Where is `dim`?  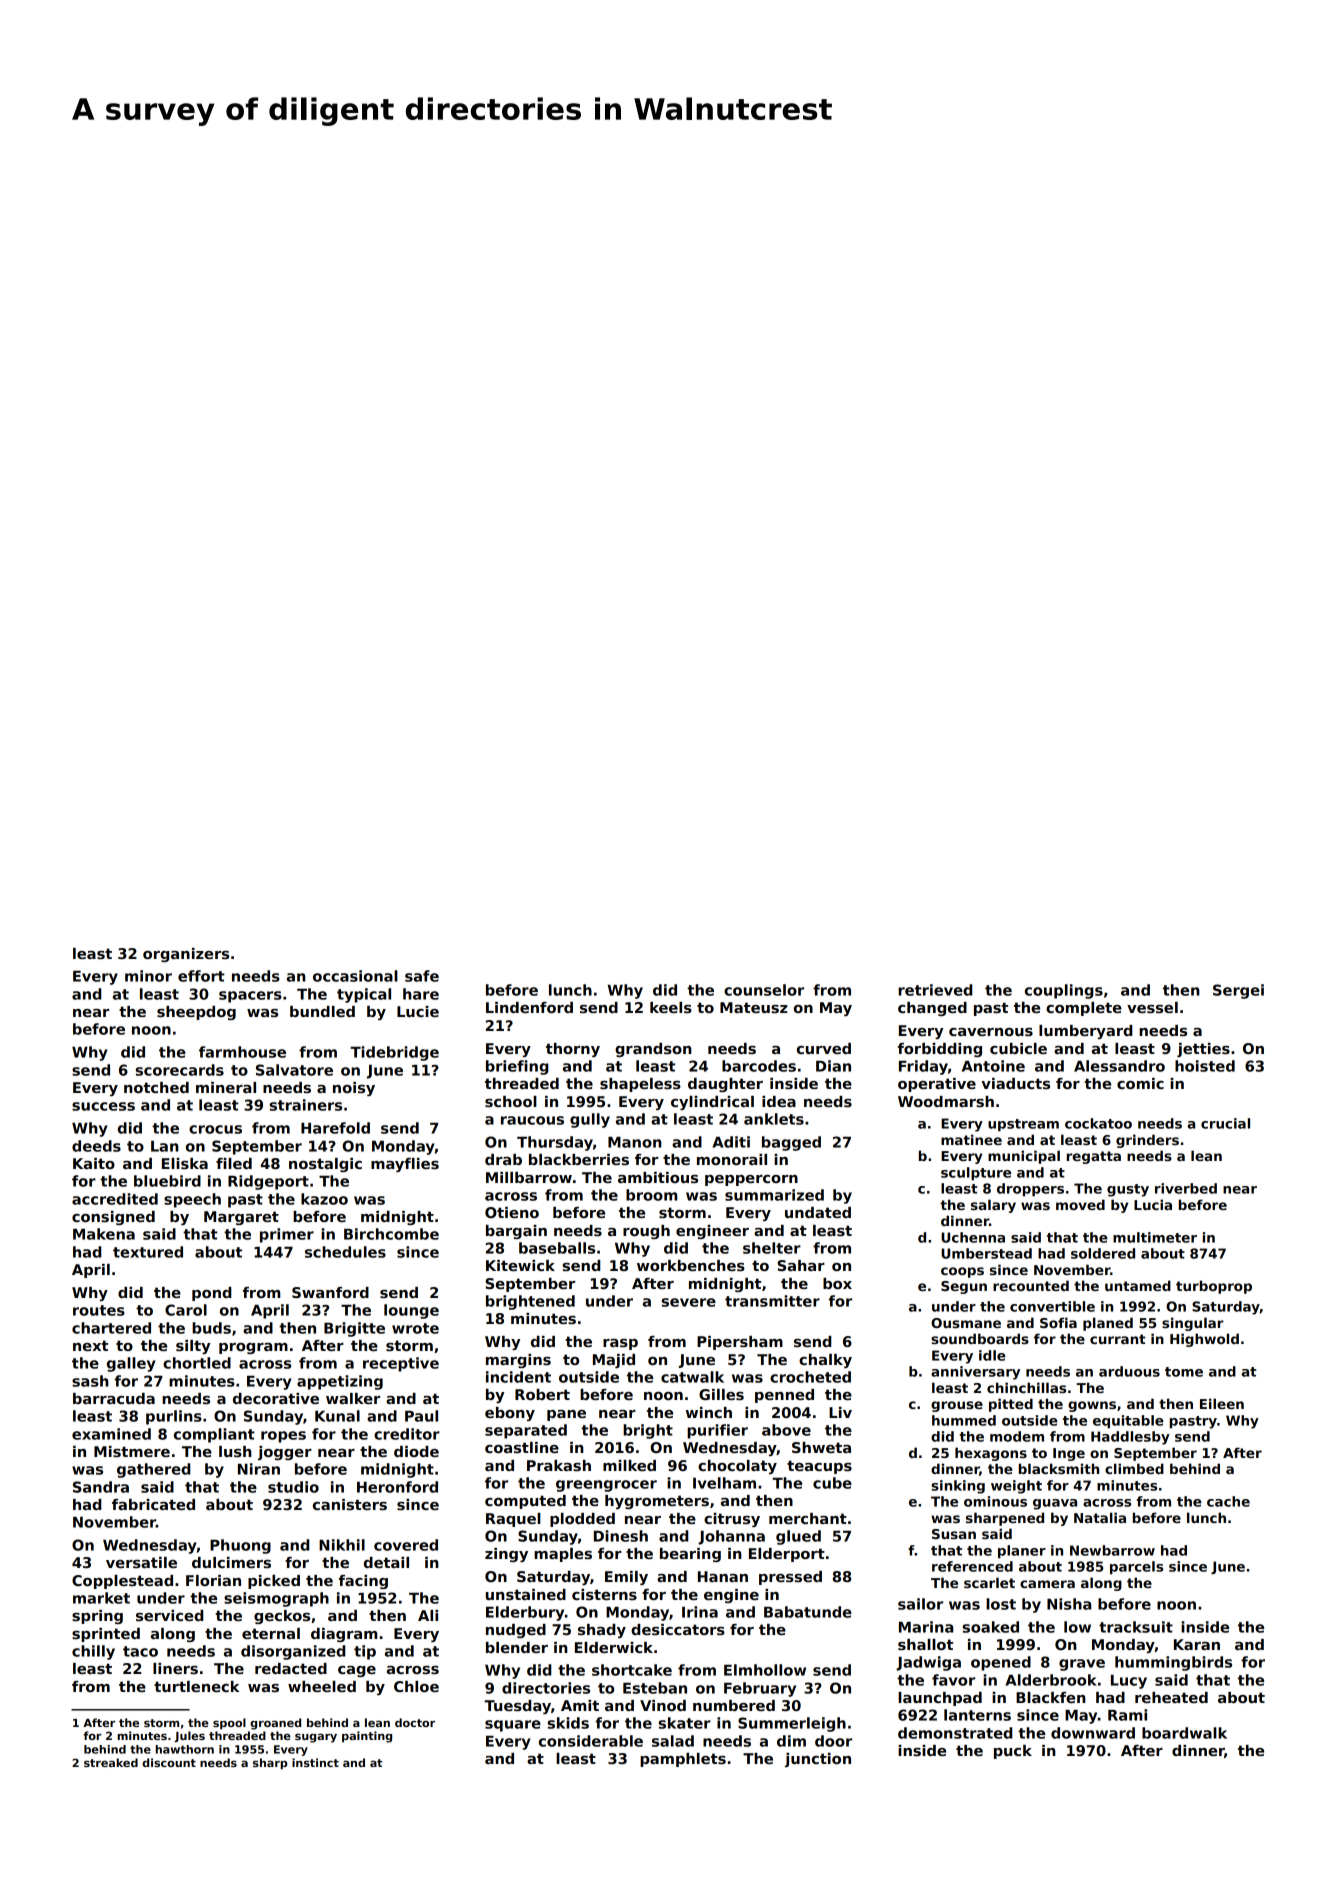
dim is located at coordinates (791, 1741).
